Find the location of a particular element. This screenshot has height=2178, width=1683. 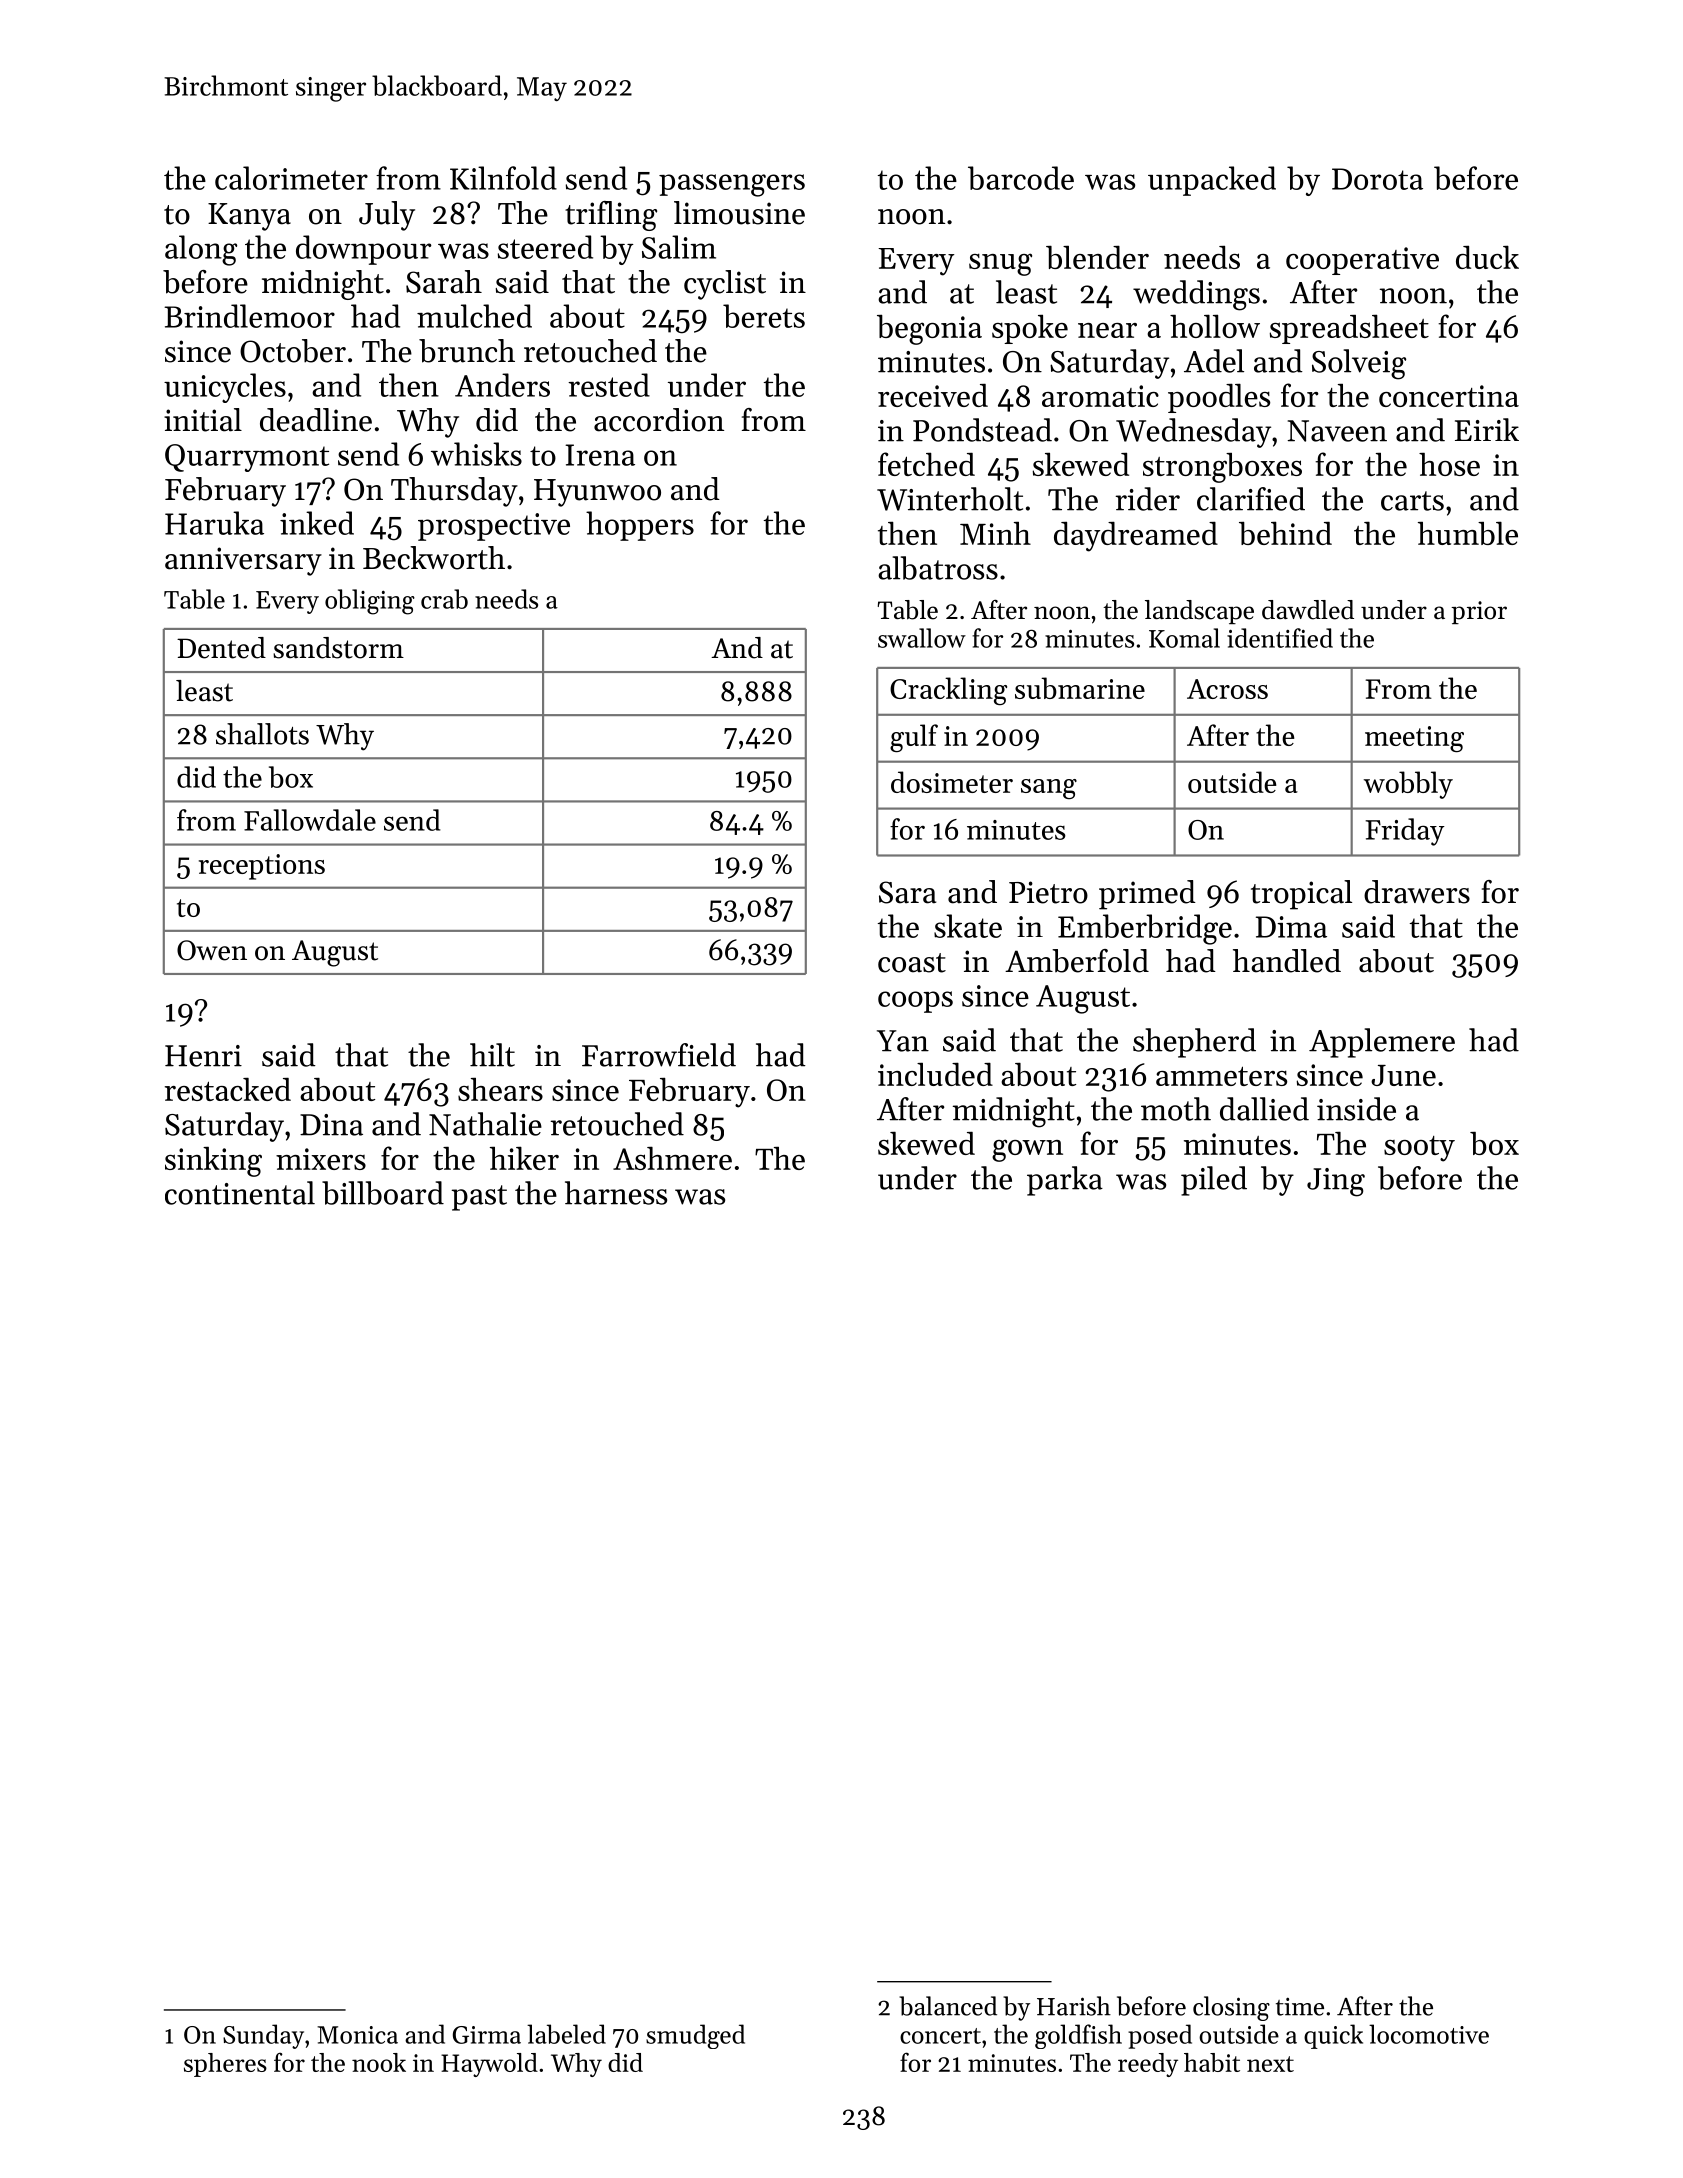

continental is located at coordinates (240, 1193).
